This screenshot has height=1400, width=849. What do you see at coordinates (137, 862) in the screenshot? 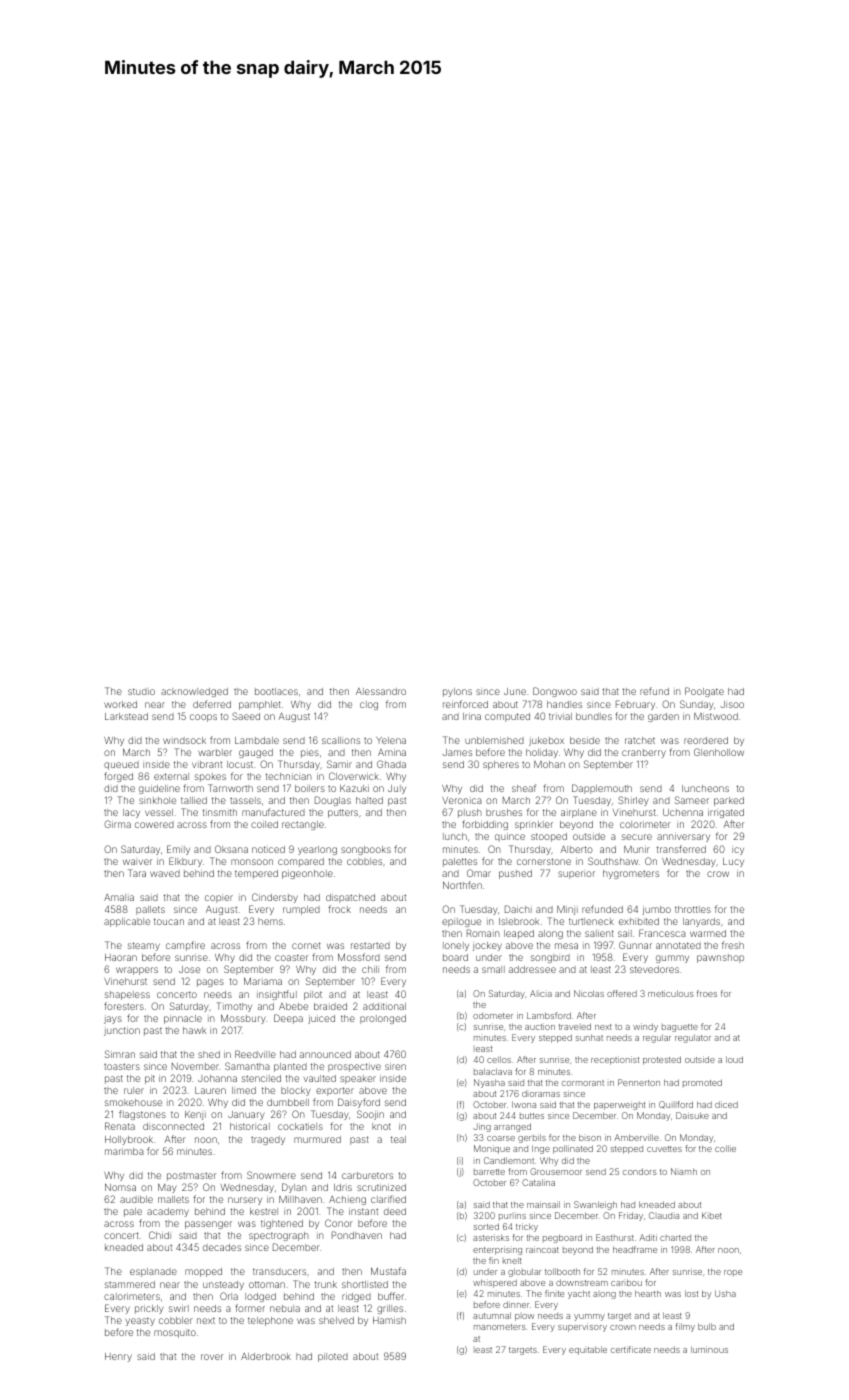
I see `waiver` at bounding box center [137, 862].
